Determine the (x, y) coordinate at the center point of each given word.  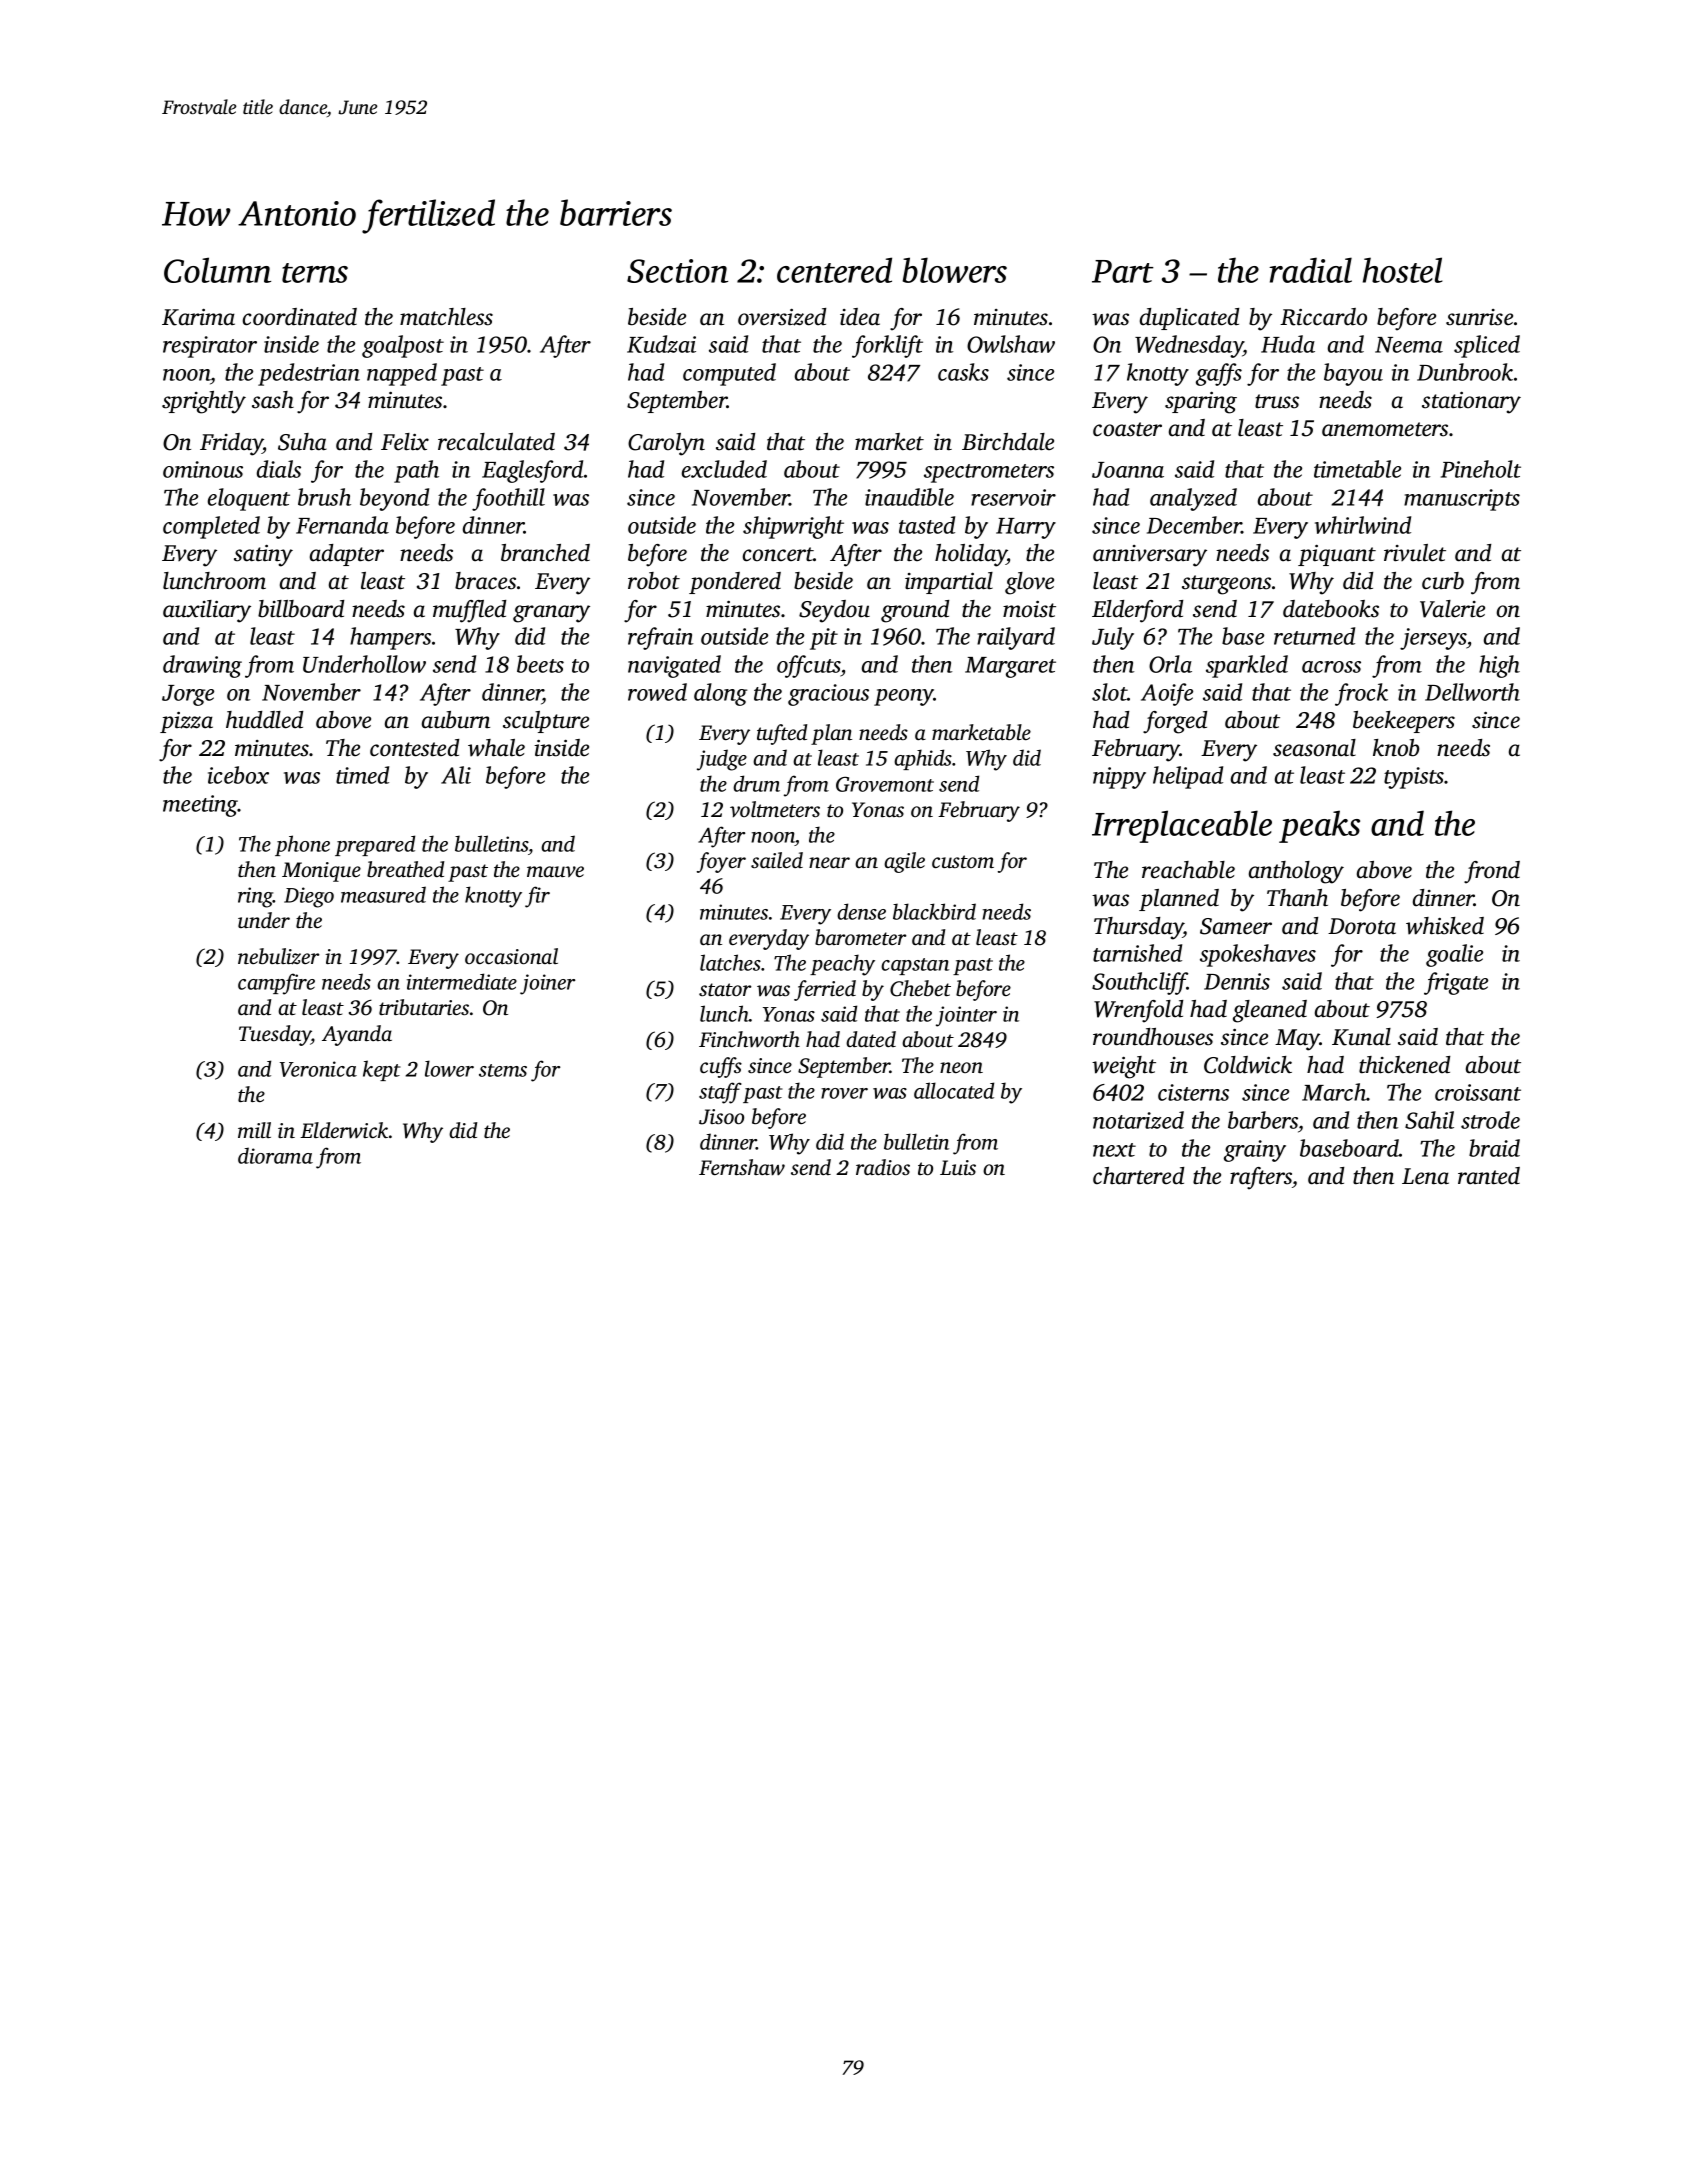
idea (860, 317)
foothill (508, 499)
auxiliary (207, 611)
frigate (1456, 983)
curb (1443, 581)
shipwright (793, 527)
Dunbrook (1465, 372)
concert (778, 554)
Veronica (318, 1069)
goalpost (403, 346)
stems (503, 1070)
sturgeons (1226, 585)
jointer (966, 1016)
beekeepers (1404, 722)
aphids (923, 759)
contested (414, 748)
